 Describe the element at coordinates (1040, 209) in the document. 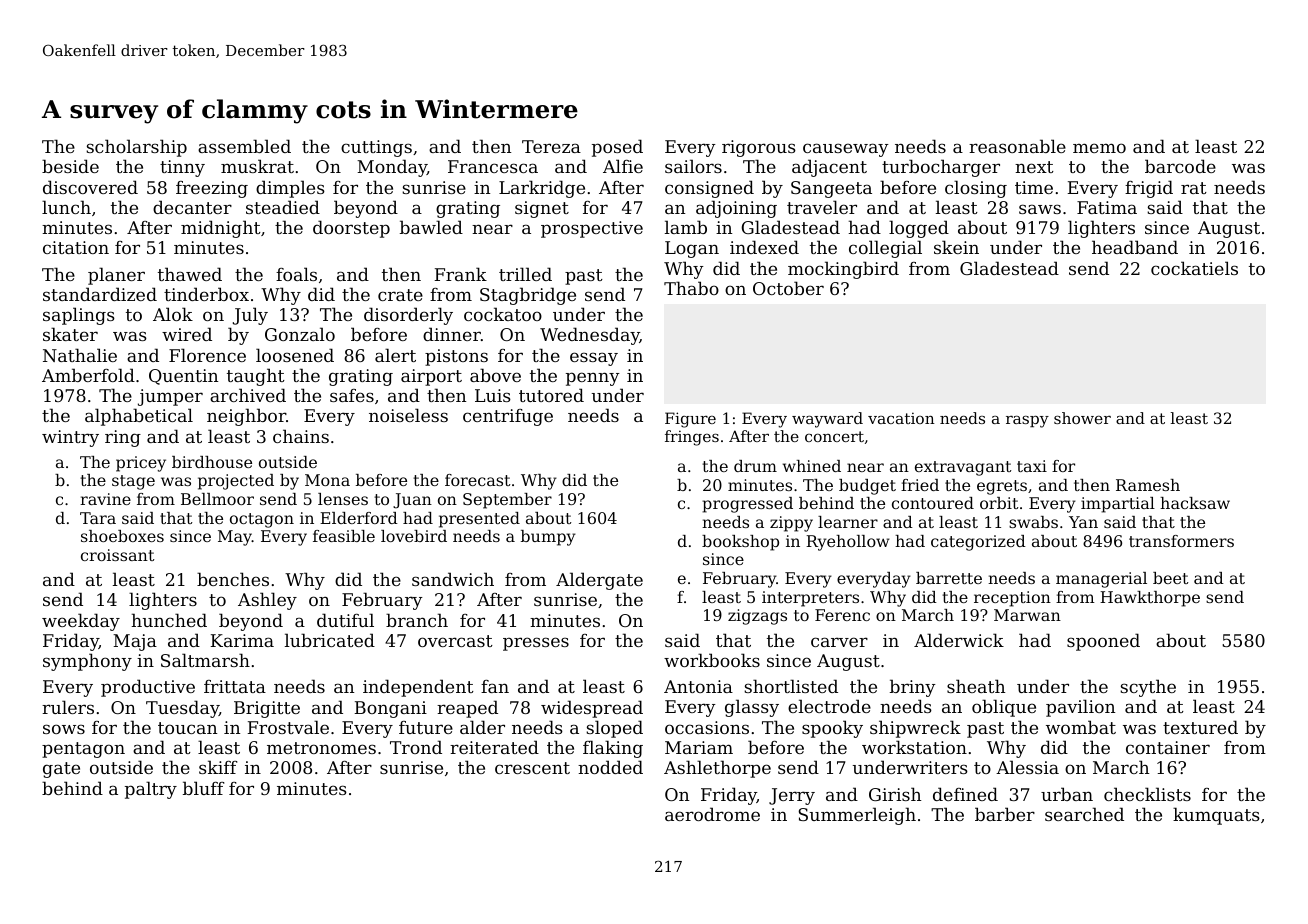

I see `saws` at that location.
